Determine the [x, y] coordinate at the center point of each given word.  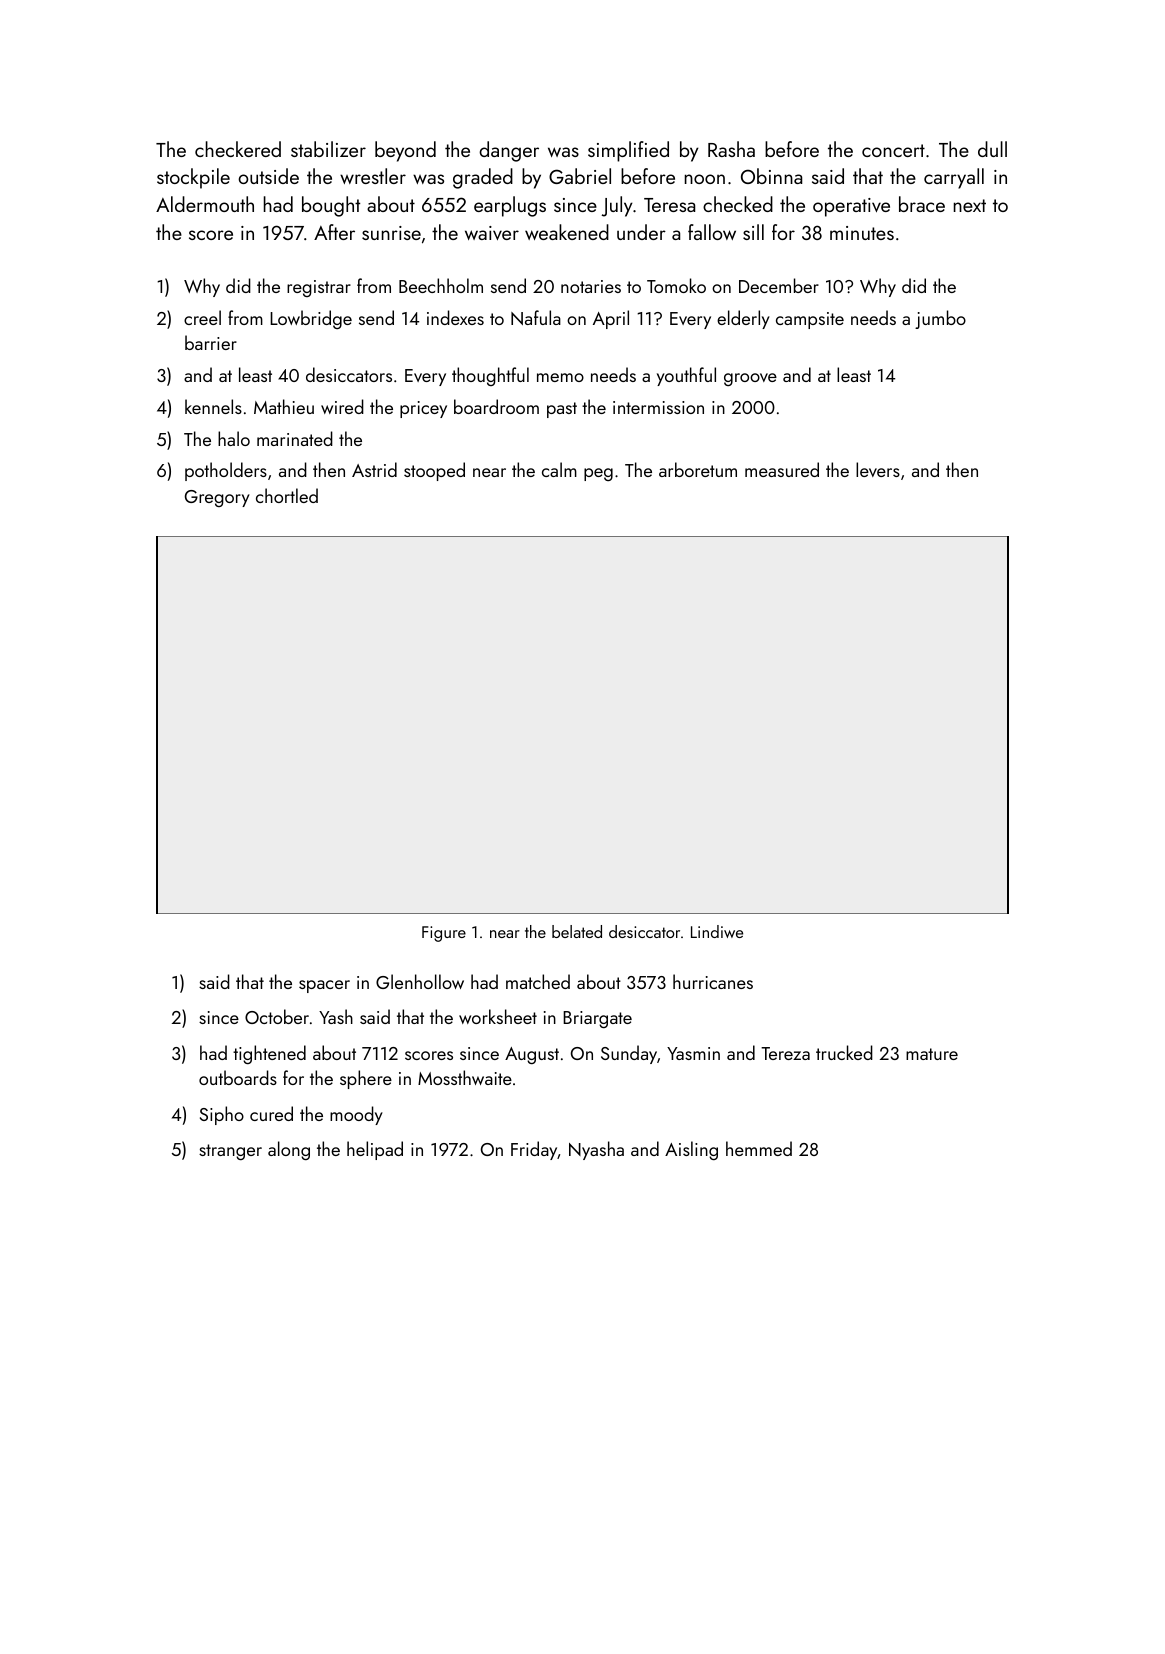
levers [878, 469]
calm [559, 469]
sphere [366, 1079]
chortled [287, 495]
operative [851, 207]
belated [577, 931]
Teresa [669, 205]
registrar [319, 288]
